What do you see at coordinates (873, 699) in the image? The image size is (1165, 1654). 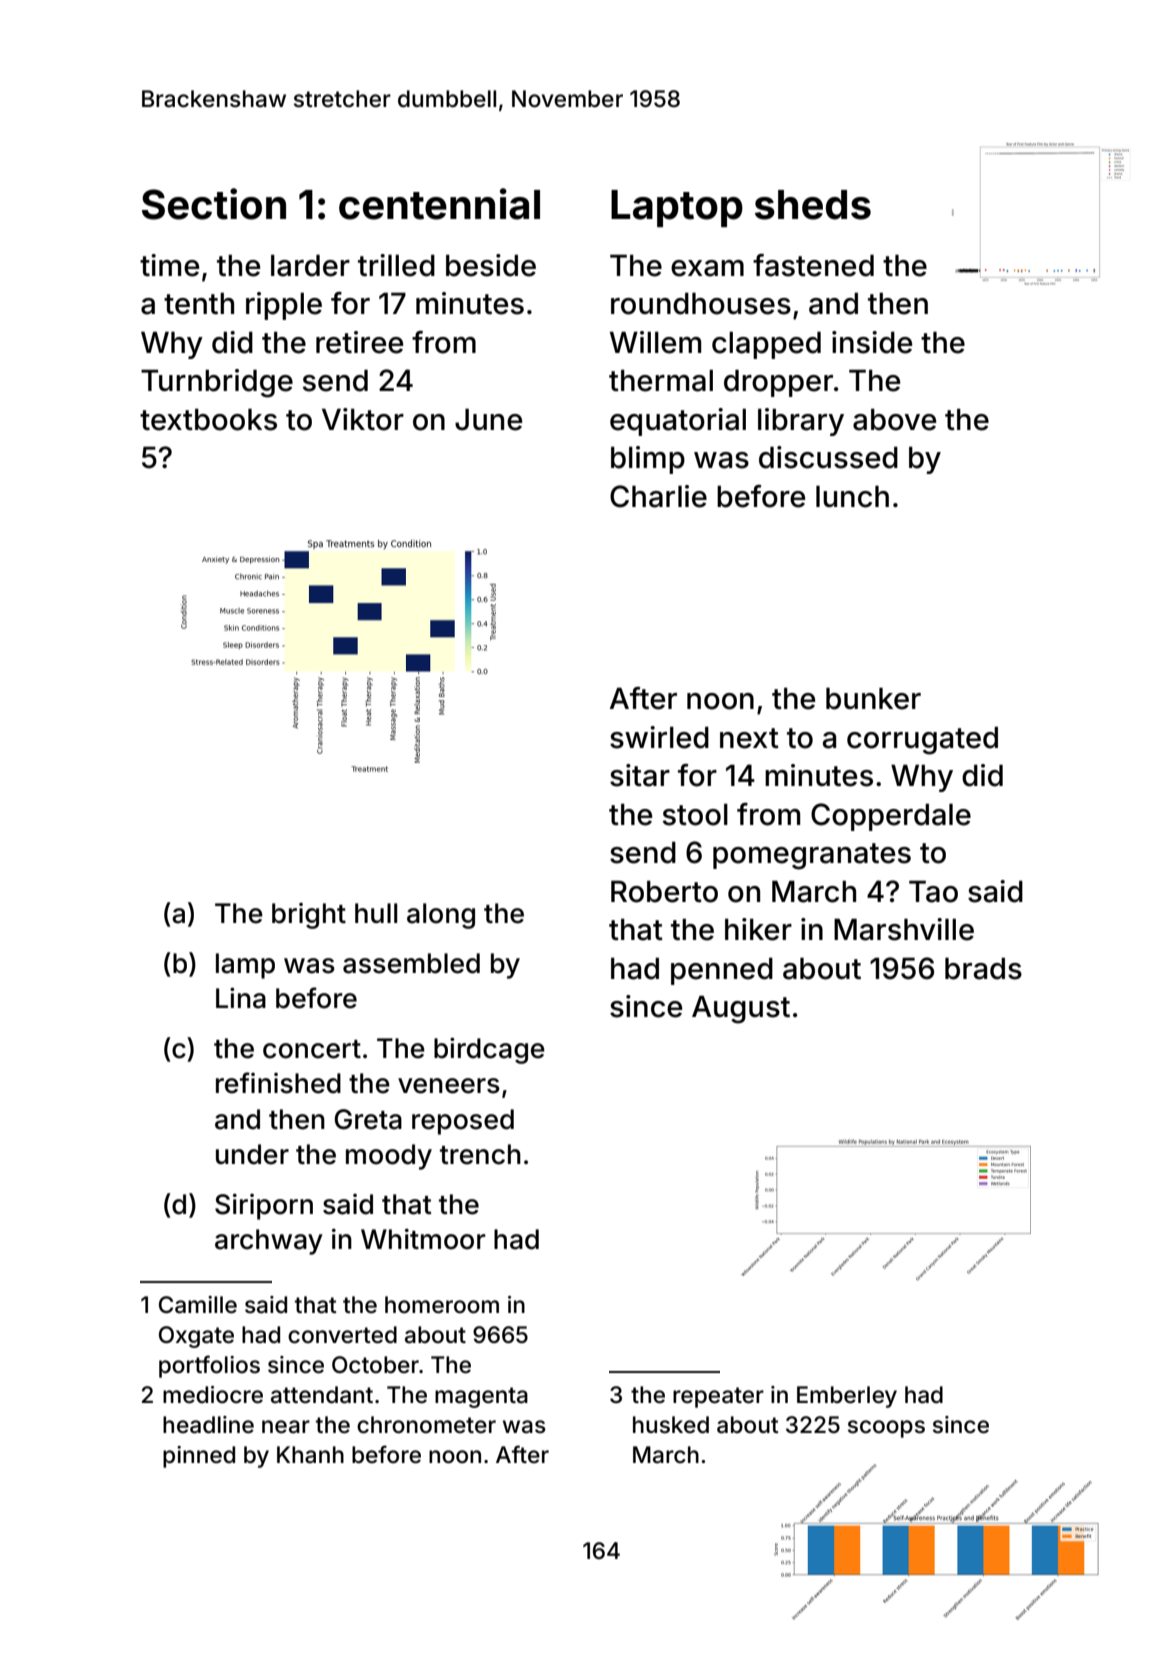 I see `bunker` at bounding box center [873, 699].
